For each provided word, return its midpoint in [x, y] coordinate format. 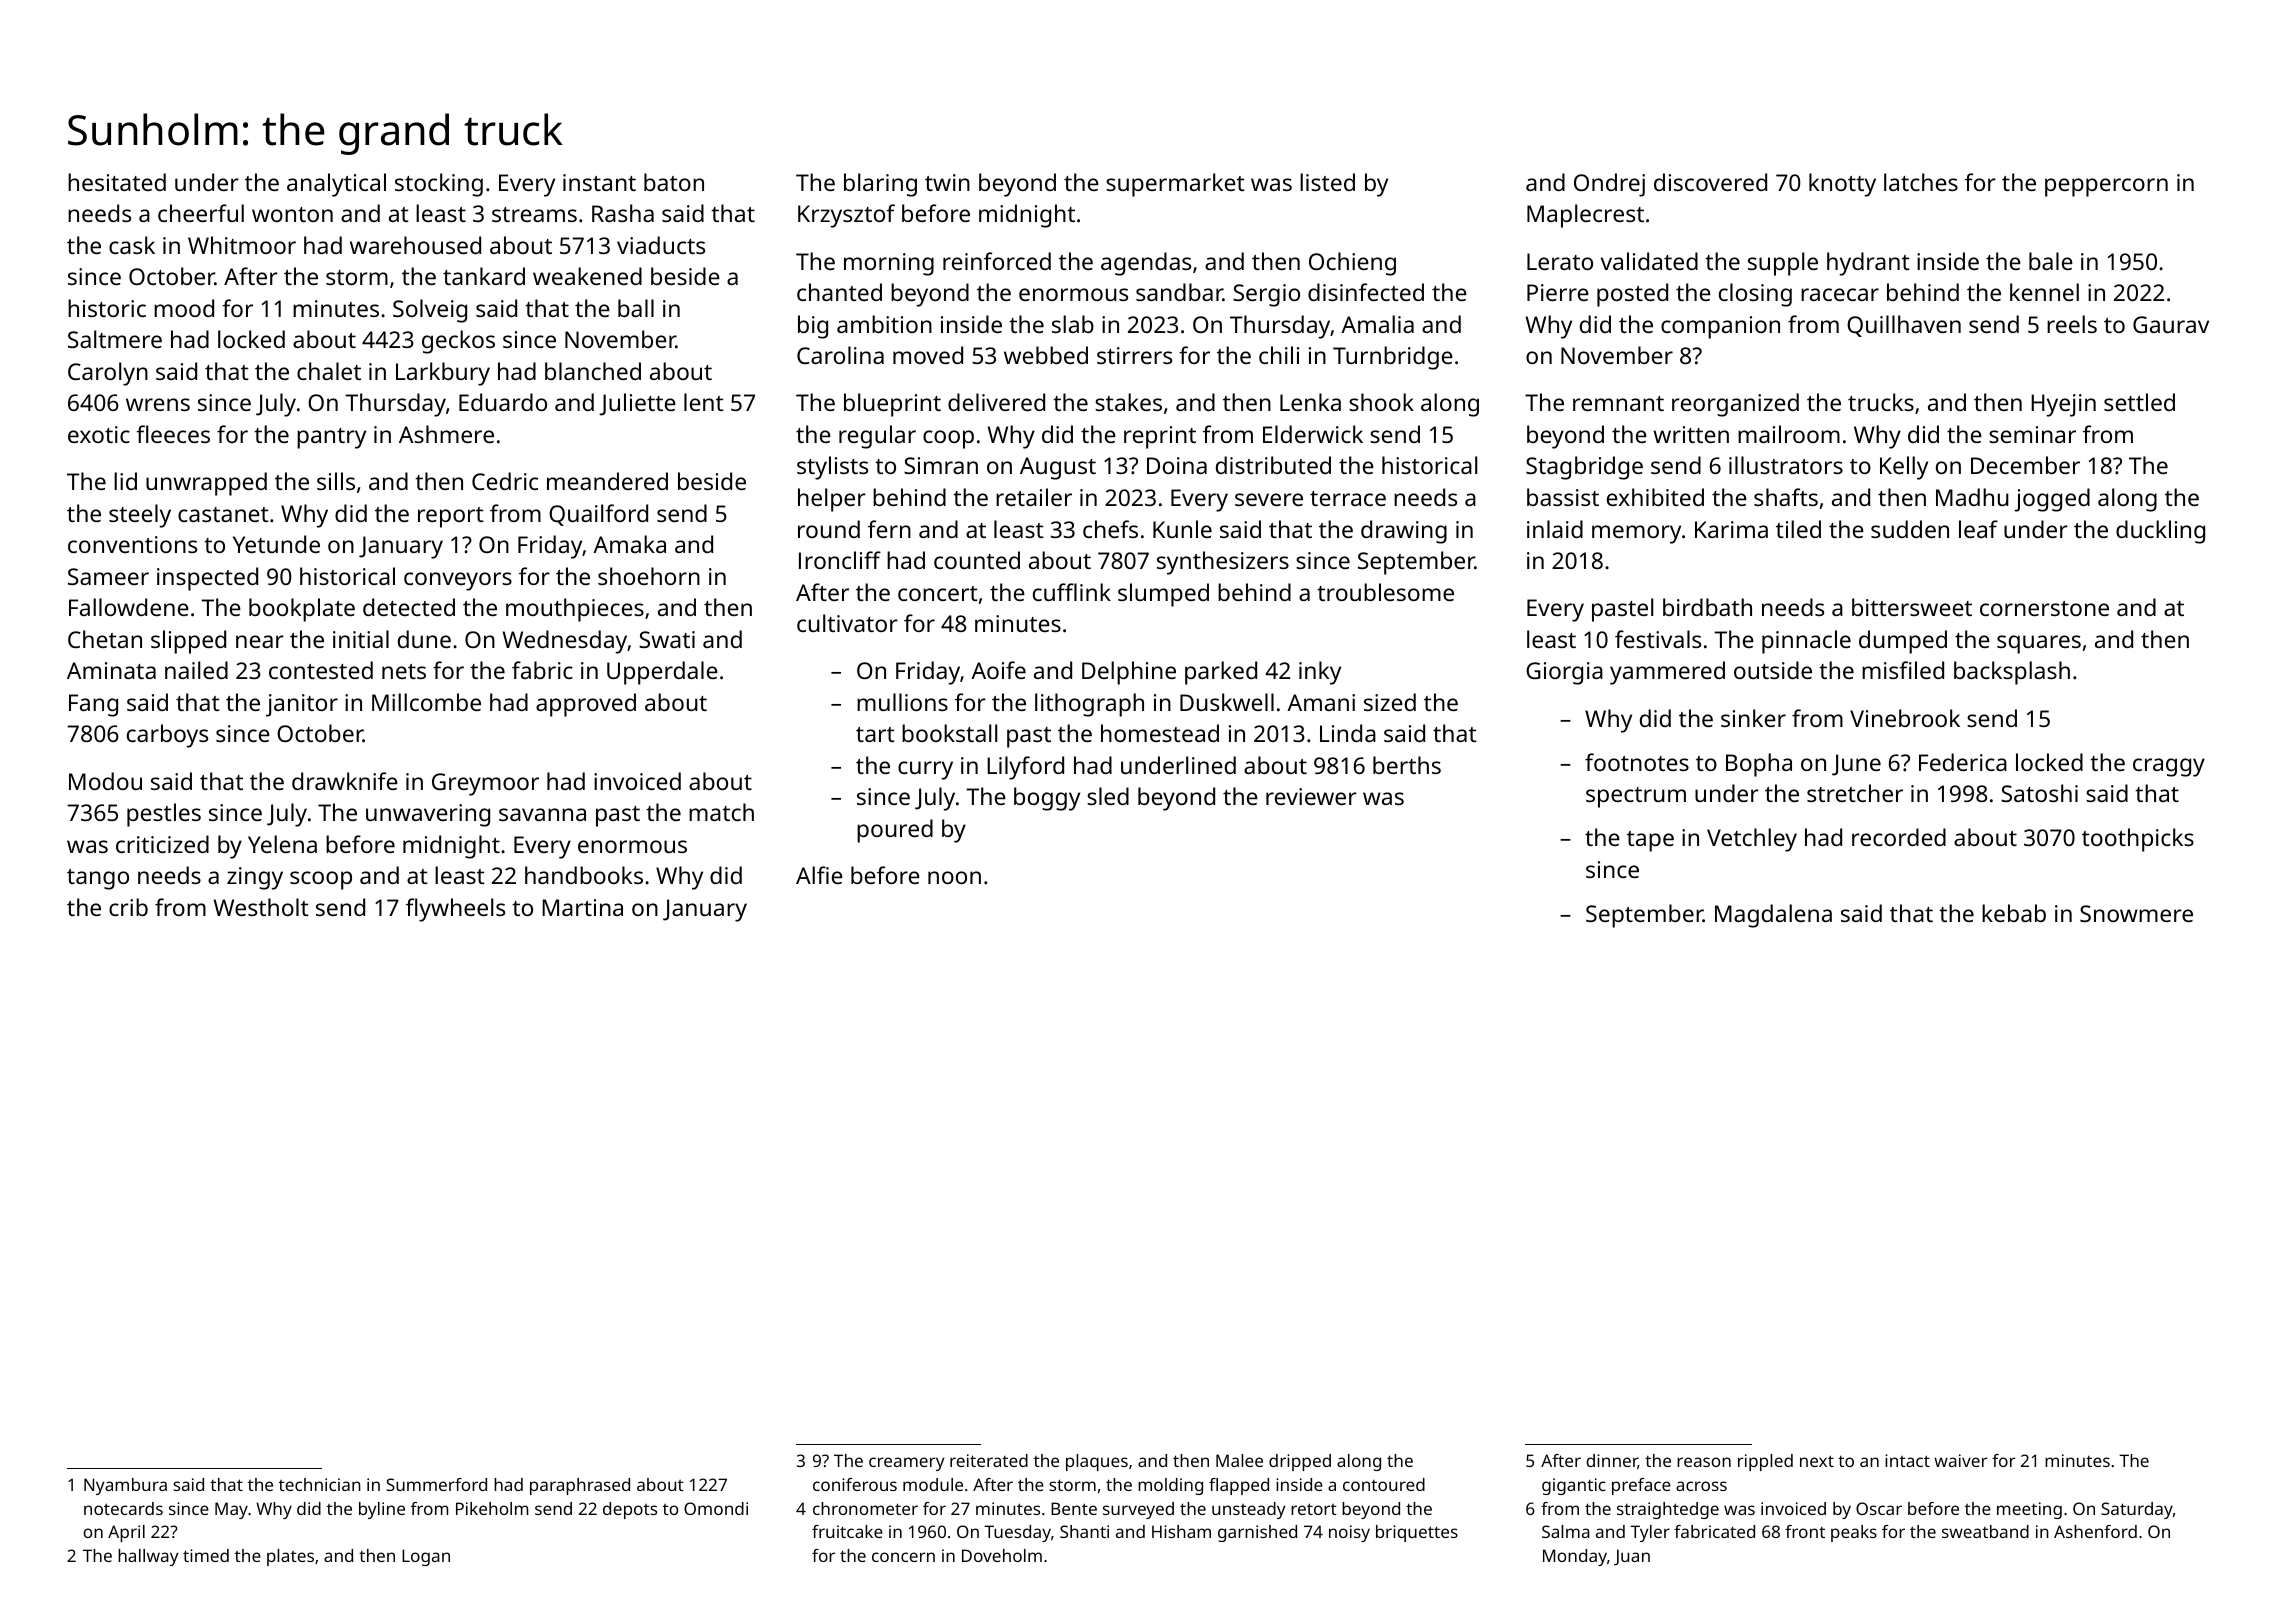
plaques [1097, 1462]
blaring [880, 185]
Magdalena [1773, 916]
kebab [2014, 913]
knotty [1842, 185]
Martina [582, 907]
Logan [426, 1557]
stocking [439, 185]
